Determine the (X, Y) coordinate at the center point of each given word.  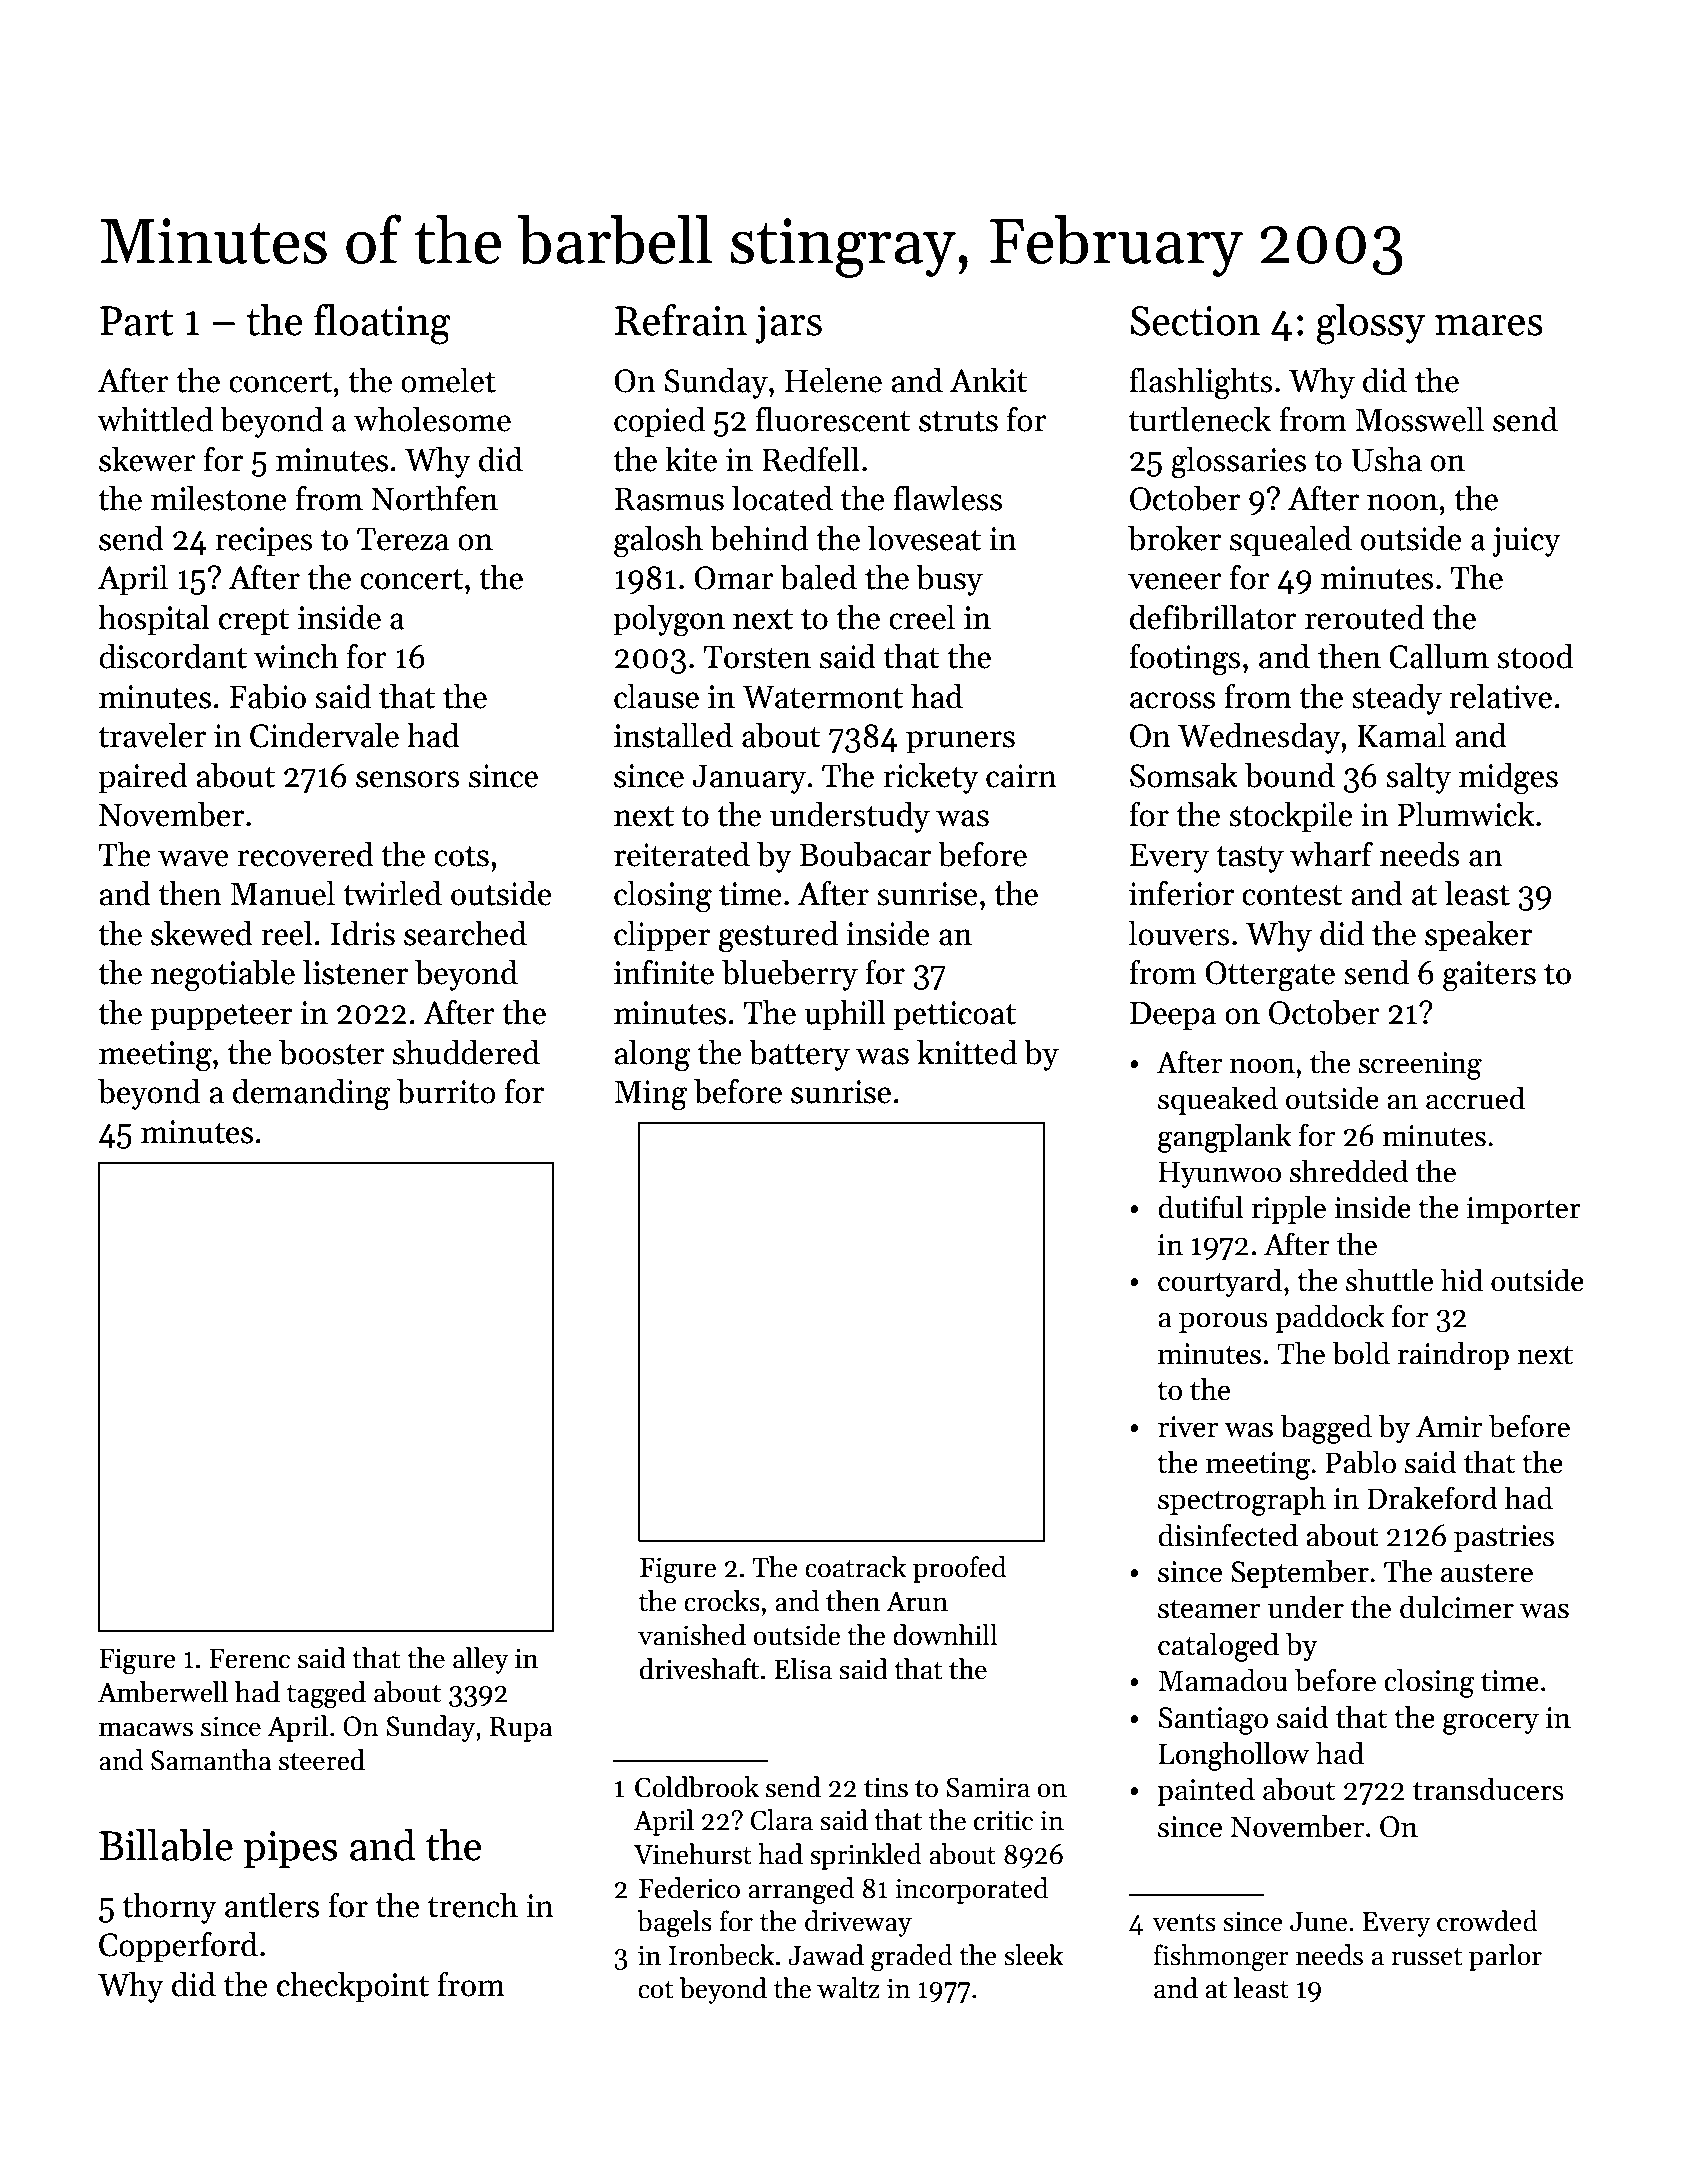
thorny (169, 1908)
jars (788, 325)
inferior (1181, 893)
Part (136, 321)
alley (481, 1660)
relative (1500, 696)
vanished (692, 1635)
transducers (1488, 1789)
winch (296, 656)
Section (1195, 321)
